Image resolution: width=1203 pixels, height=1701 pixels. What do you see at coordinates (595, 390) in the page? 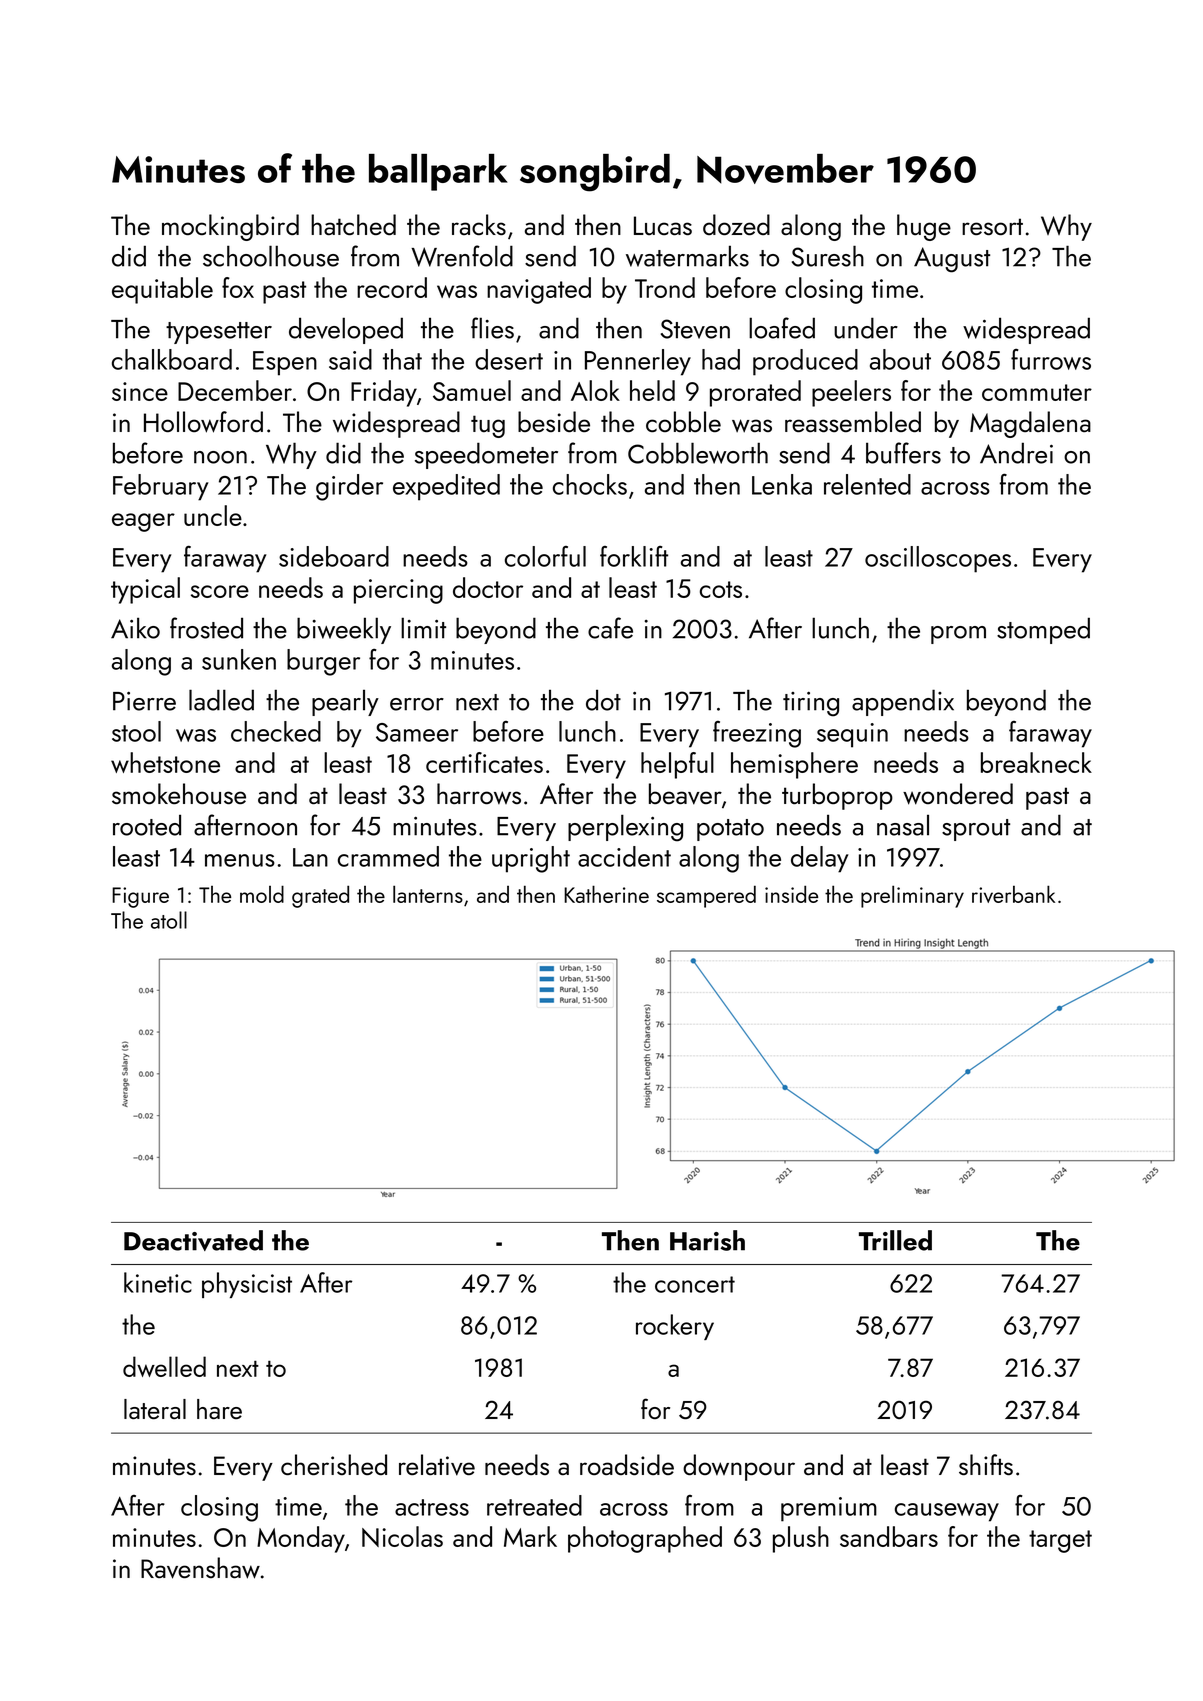
I see `Alok` at bounding box center [595, 390].
